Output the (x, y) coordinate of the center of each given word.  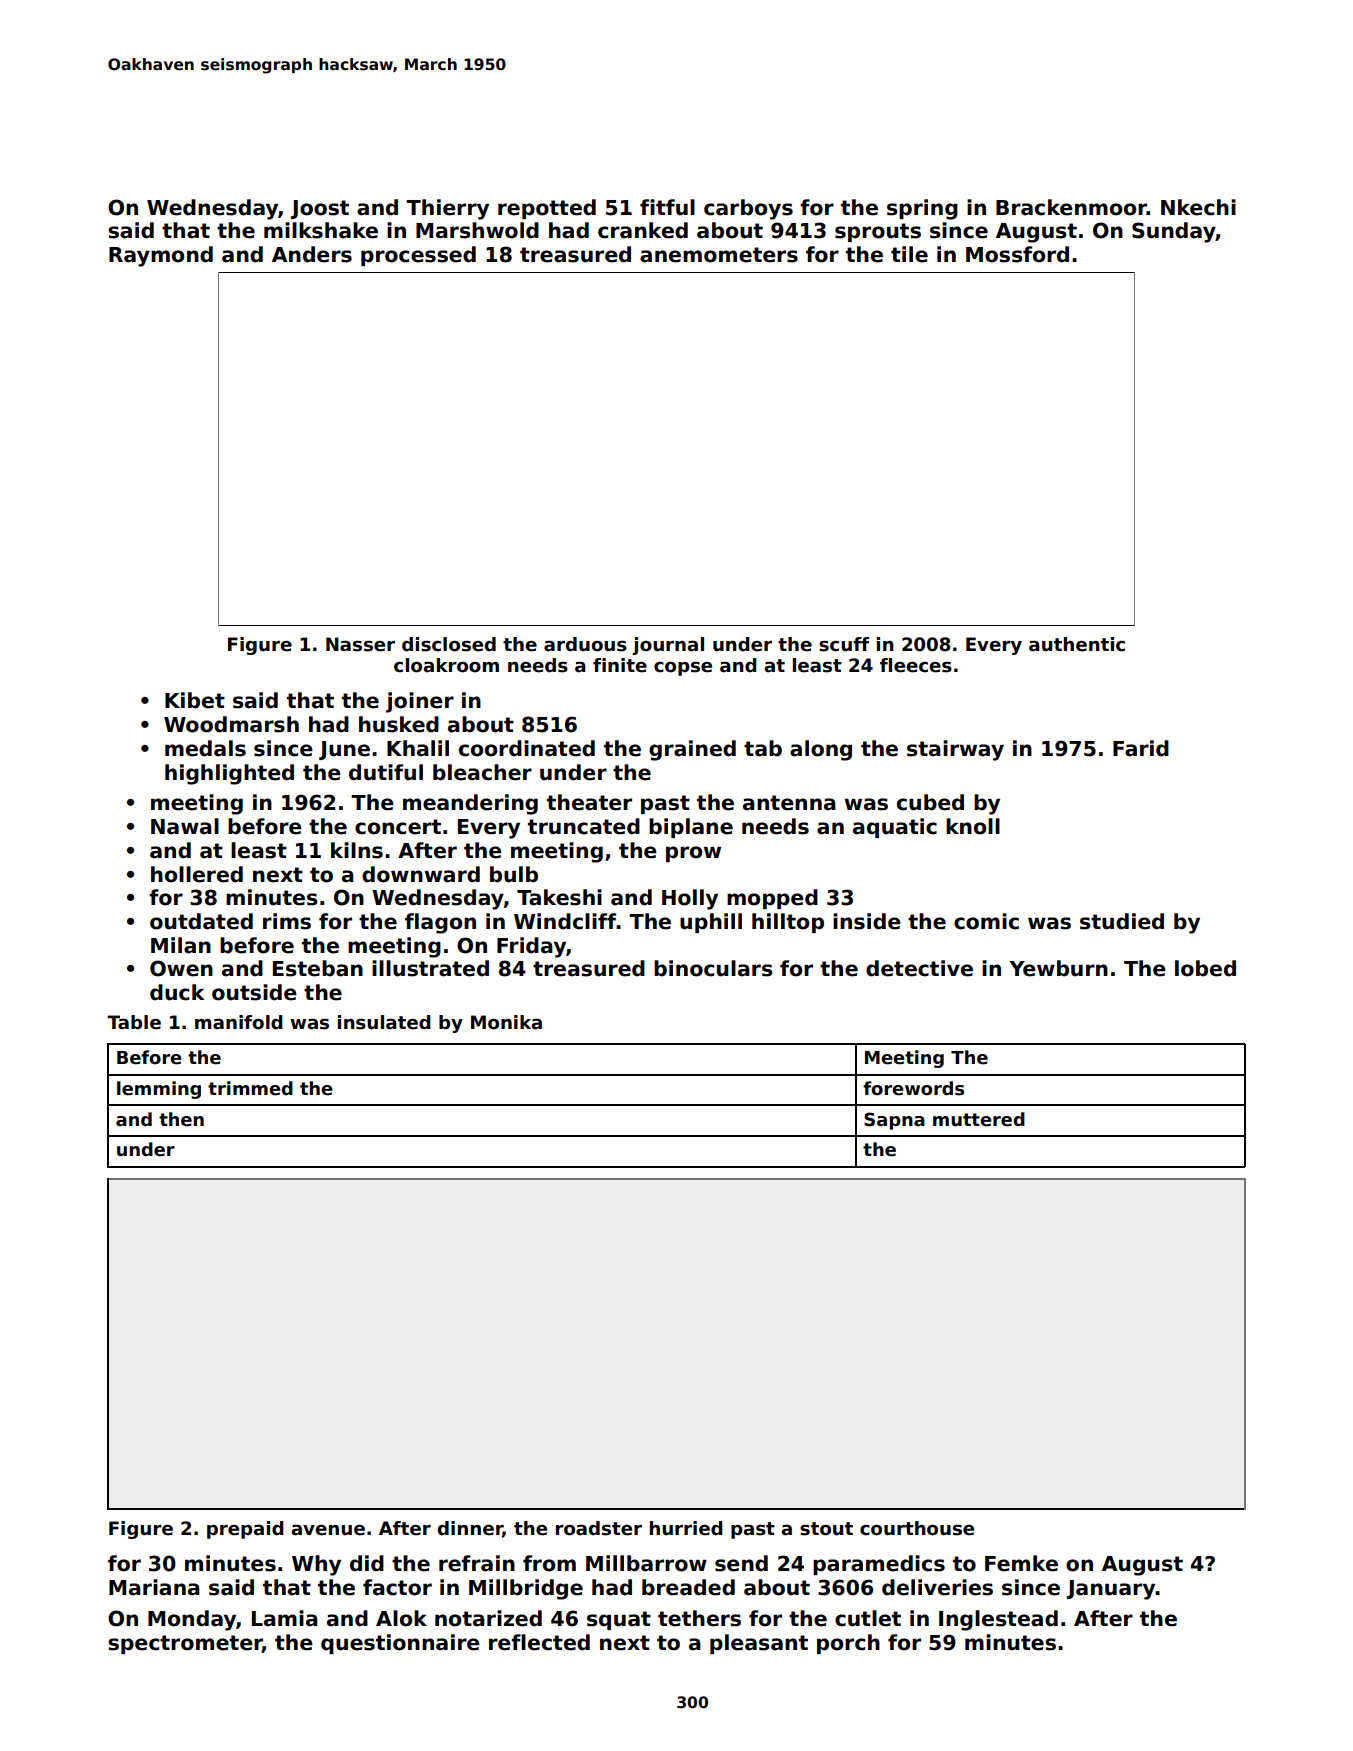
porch (848, 1644)
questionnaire (400, 1644)
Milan (181, 945)
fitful (667, 207)
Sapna (894, 1121)
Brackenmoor (1071, 207)
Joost (320, 209)
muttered (979, 1119)
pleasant (759, 1644)
